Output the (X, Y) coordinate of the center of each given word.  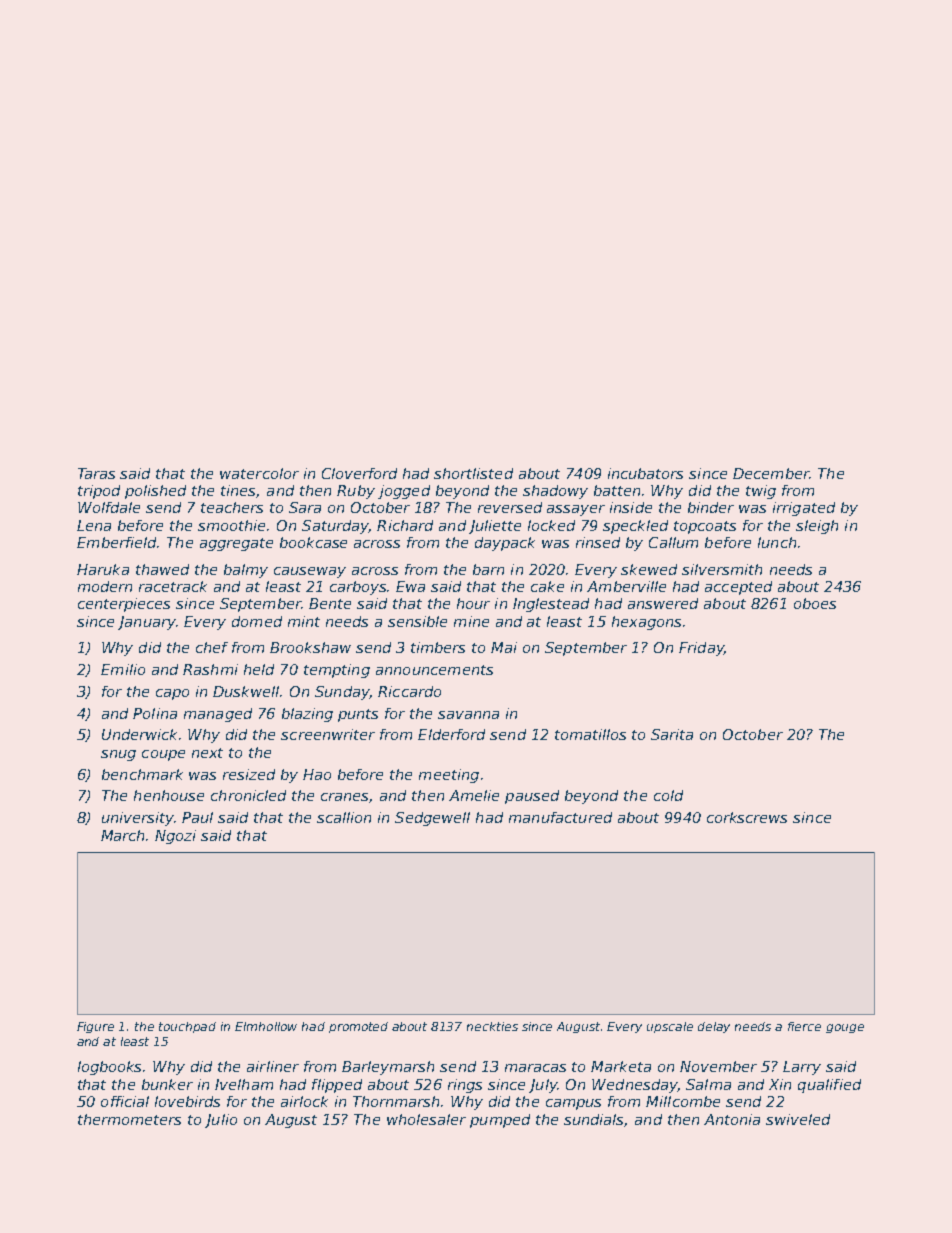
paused (532, 797)
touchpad (187, 1027)
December (771, 473)
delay (714, 1027)
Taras (96, 473)
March (122, 835)
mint (304, 621)
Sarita (672, 734)
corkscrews (747, 817)
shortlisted (473, 473)
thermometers (129, 1119)
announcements (434, 670)
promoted (358, 1027)
